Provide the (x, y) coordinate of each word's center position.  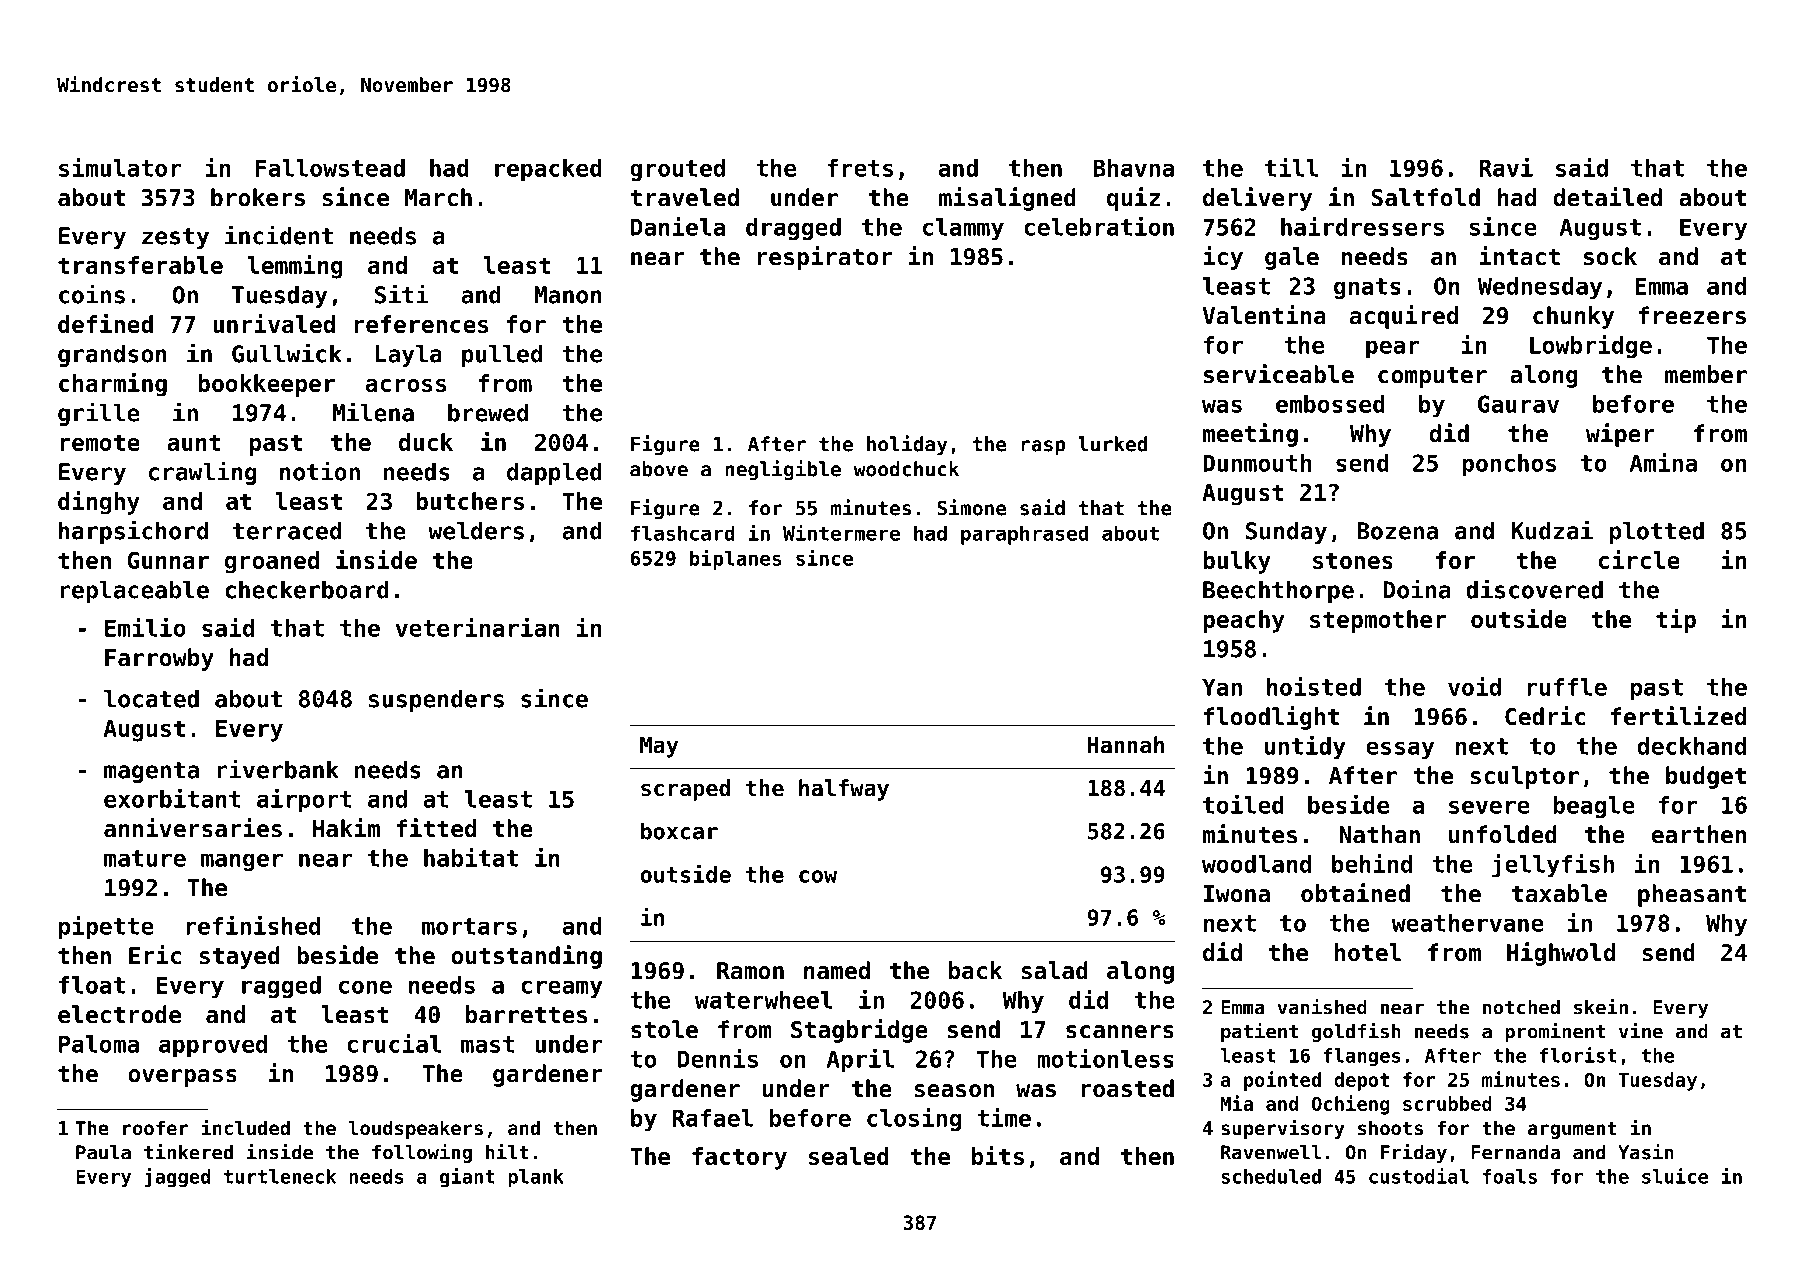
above (659, 469)
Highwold (1561, 954)
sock (1610, 256)
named (837, 970)
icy (1223, 258)
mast (488, 1044)
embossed (1330, 404)
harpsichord (133, 532)
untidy (1305, 748)
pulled (502, 355)
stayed (239, 957)
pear (1393, 349)
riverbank (278, 769)
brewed (488, 412)
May (659, 747)
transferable (140, 265)
